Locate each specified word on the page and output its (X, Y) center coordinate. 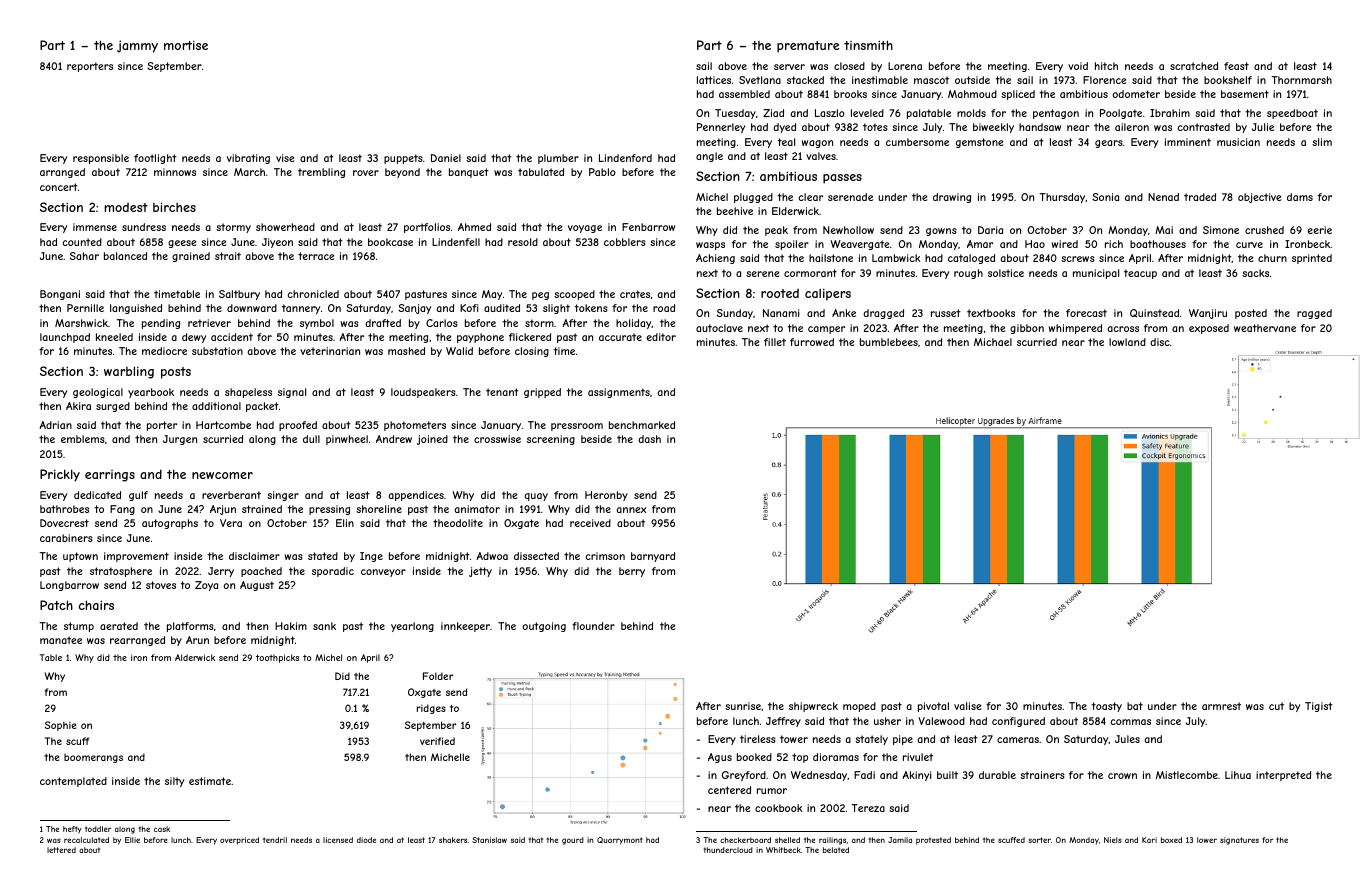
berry (632, 572)
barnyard (653, 557)
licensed (338, 840)
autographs (170, 524)
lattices (714, 80)
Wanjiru (1208, 314)
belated (836, 850)
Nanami (781, 313)
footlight (155, 159)
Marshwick (81, 323)
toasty (1106, 707)
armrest (1221, 706)
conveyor (383, 573)
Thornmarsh (1301, 80)
